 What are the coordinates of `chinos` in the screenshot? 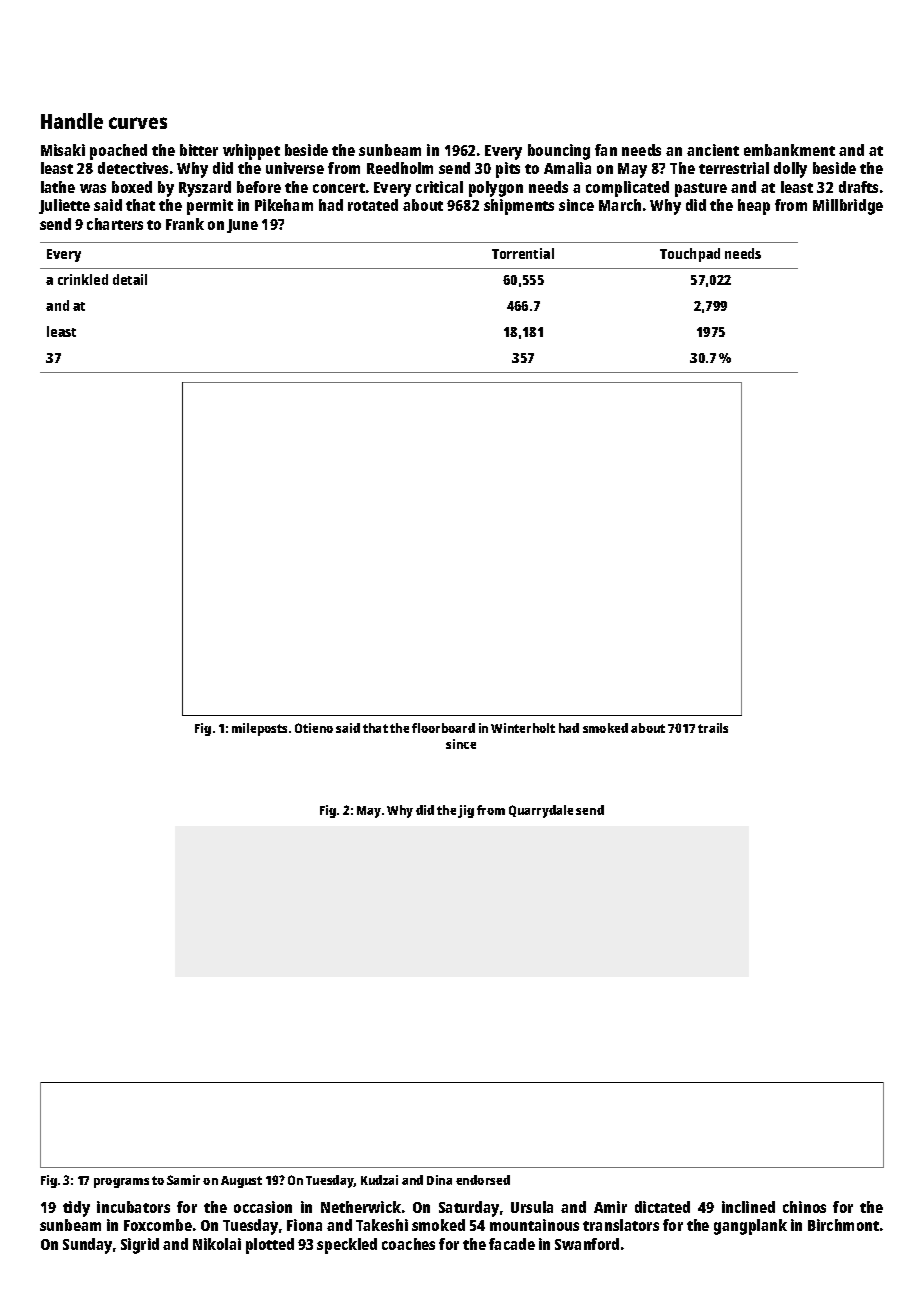 It's located at (804, 1207).
